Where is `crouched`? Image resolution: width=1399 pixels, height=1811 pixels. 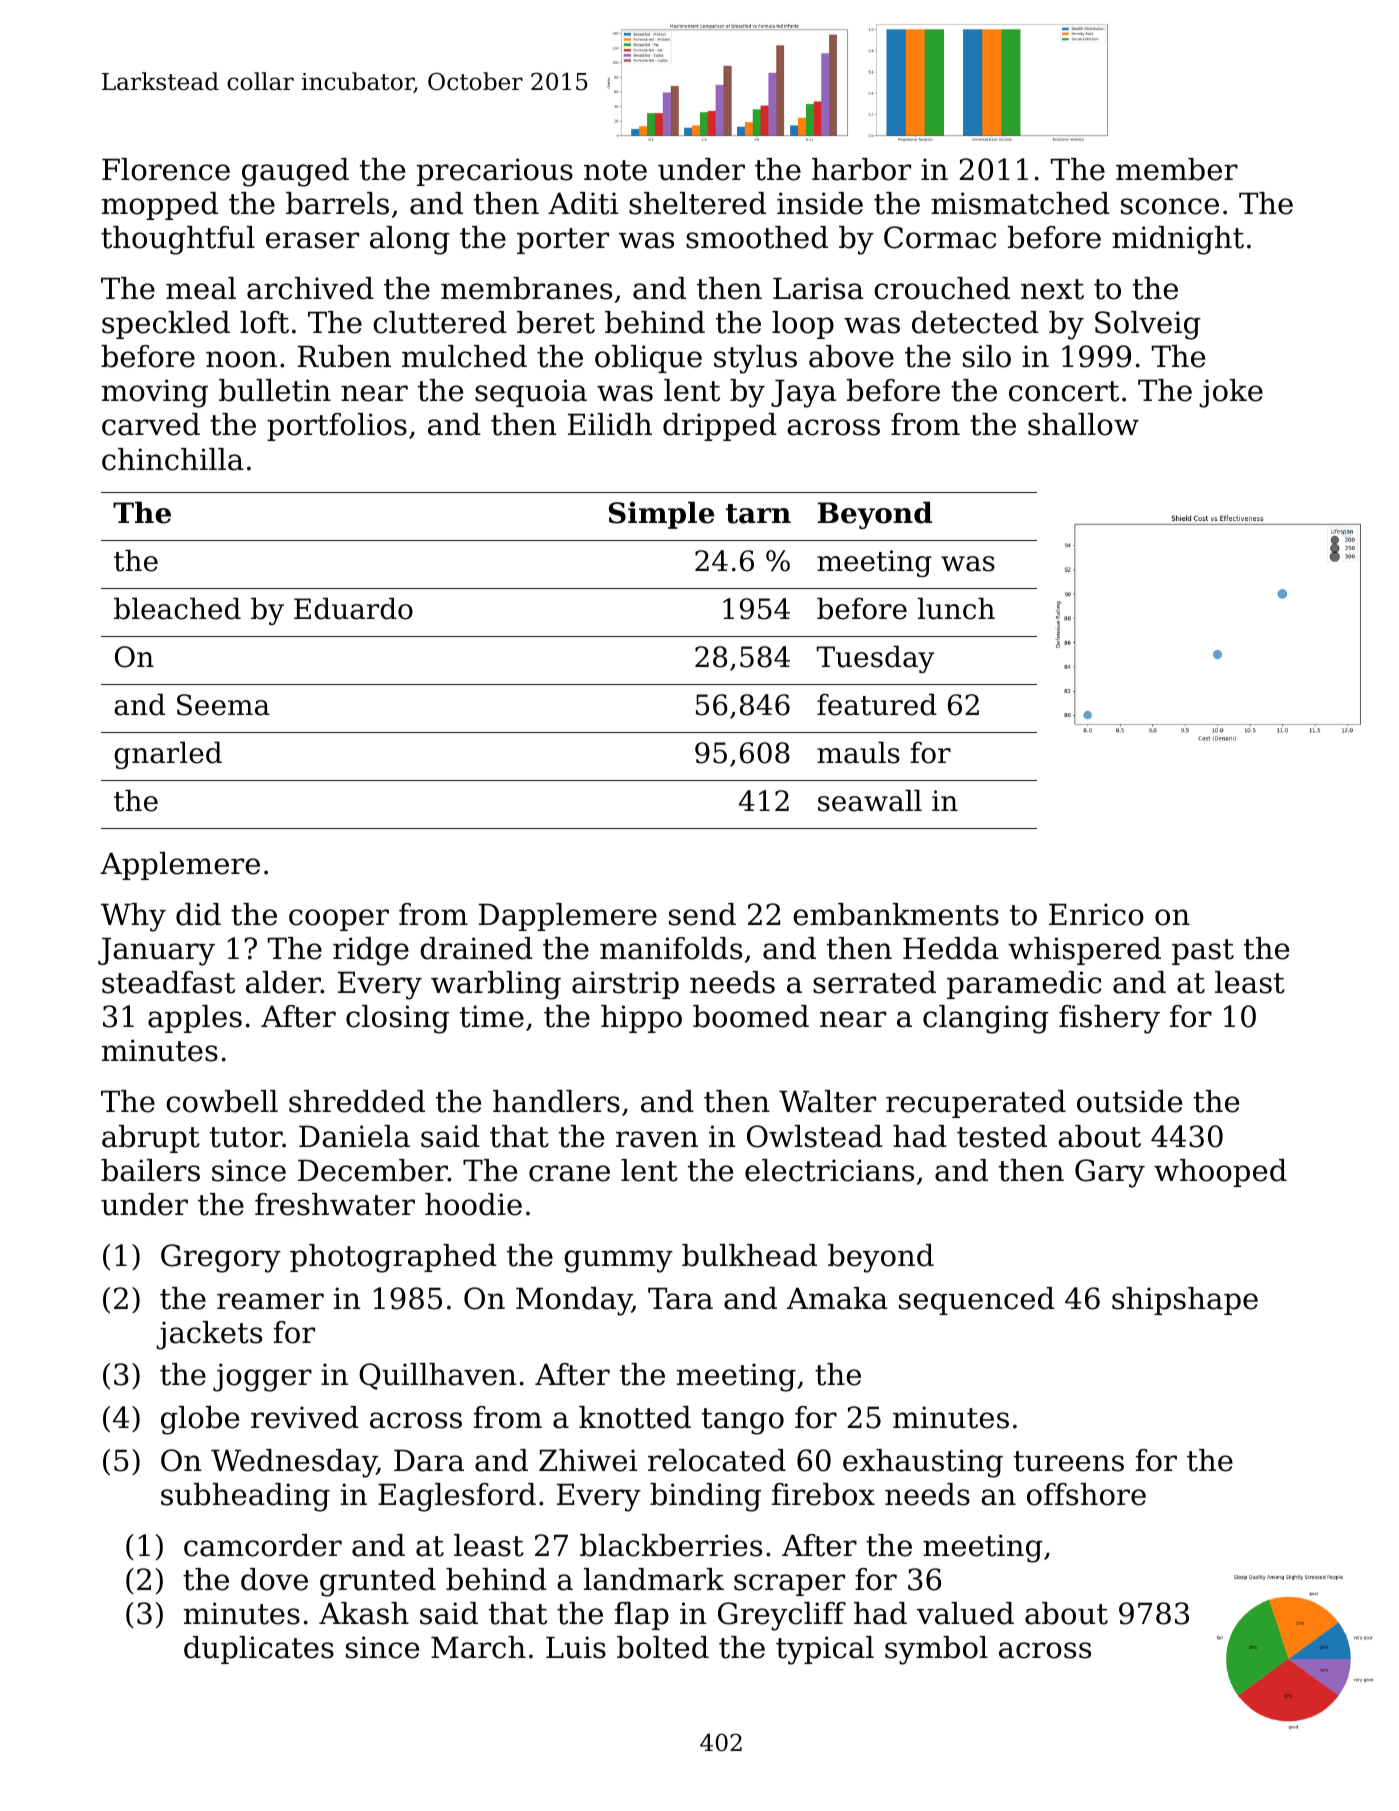
crouched is located at coordinates (942, 288).
